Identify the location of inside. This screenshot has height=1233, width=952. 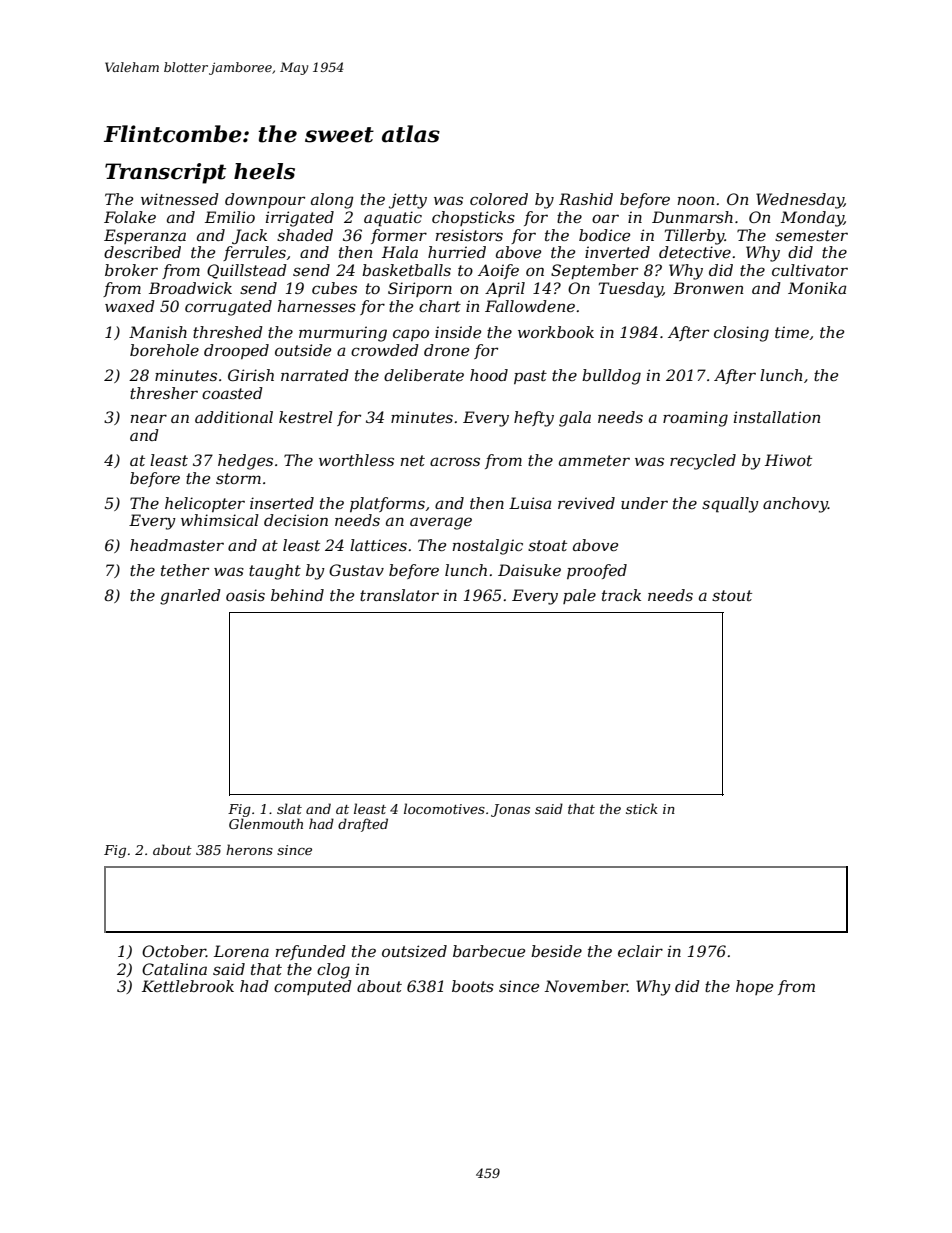
(458, 332).
